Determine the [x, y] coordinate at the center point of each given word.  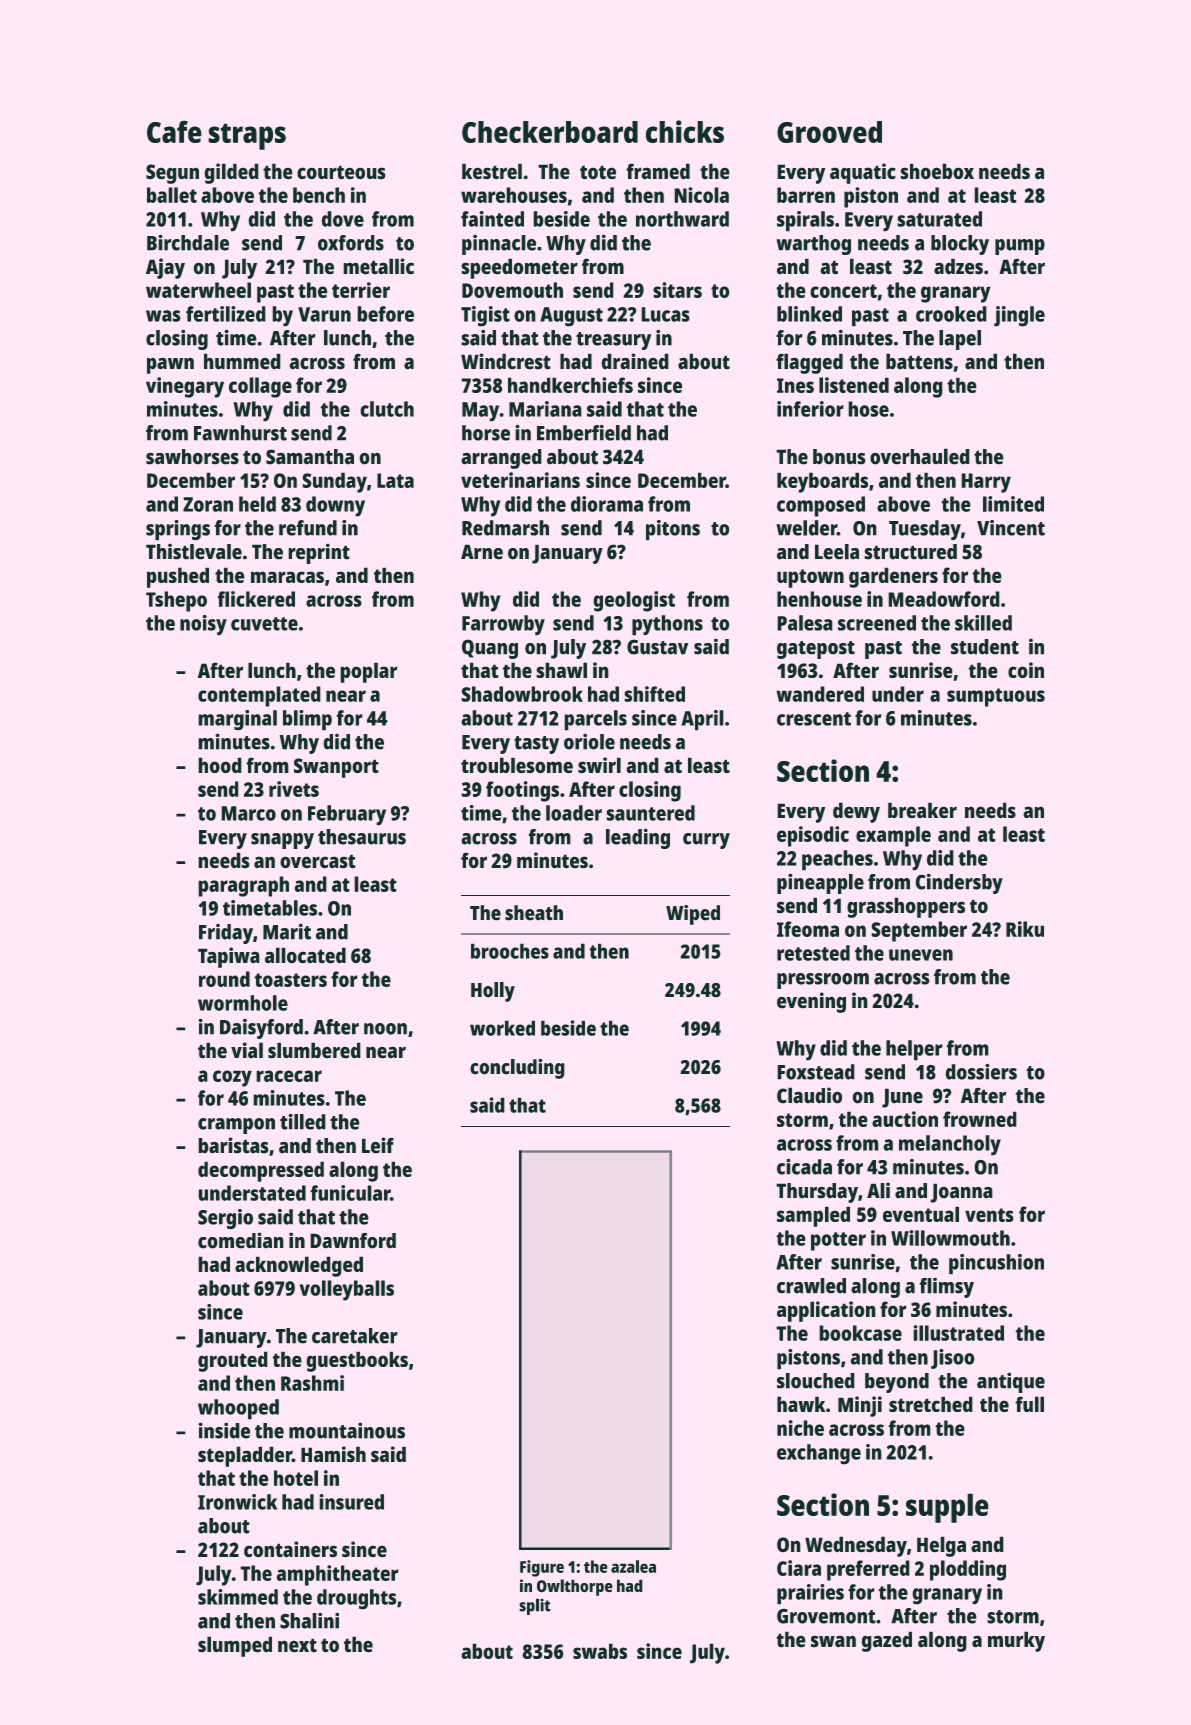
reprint [319, 554]
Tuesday [925, 530]
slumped [235, 1647]
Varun [324, 314]
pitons [673, 530]
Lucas [666, 314]
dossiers [981, 1072]
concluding [517, 1069]
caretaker [354, 1335]
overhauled [919, 456]
